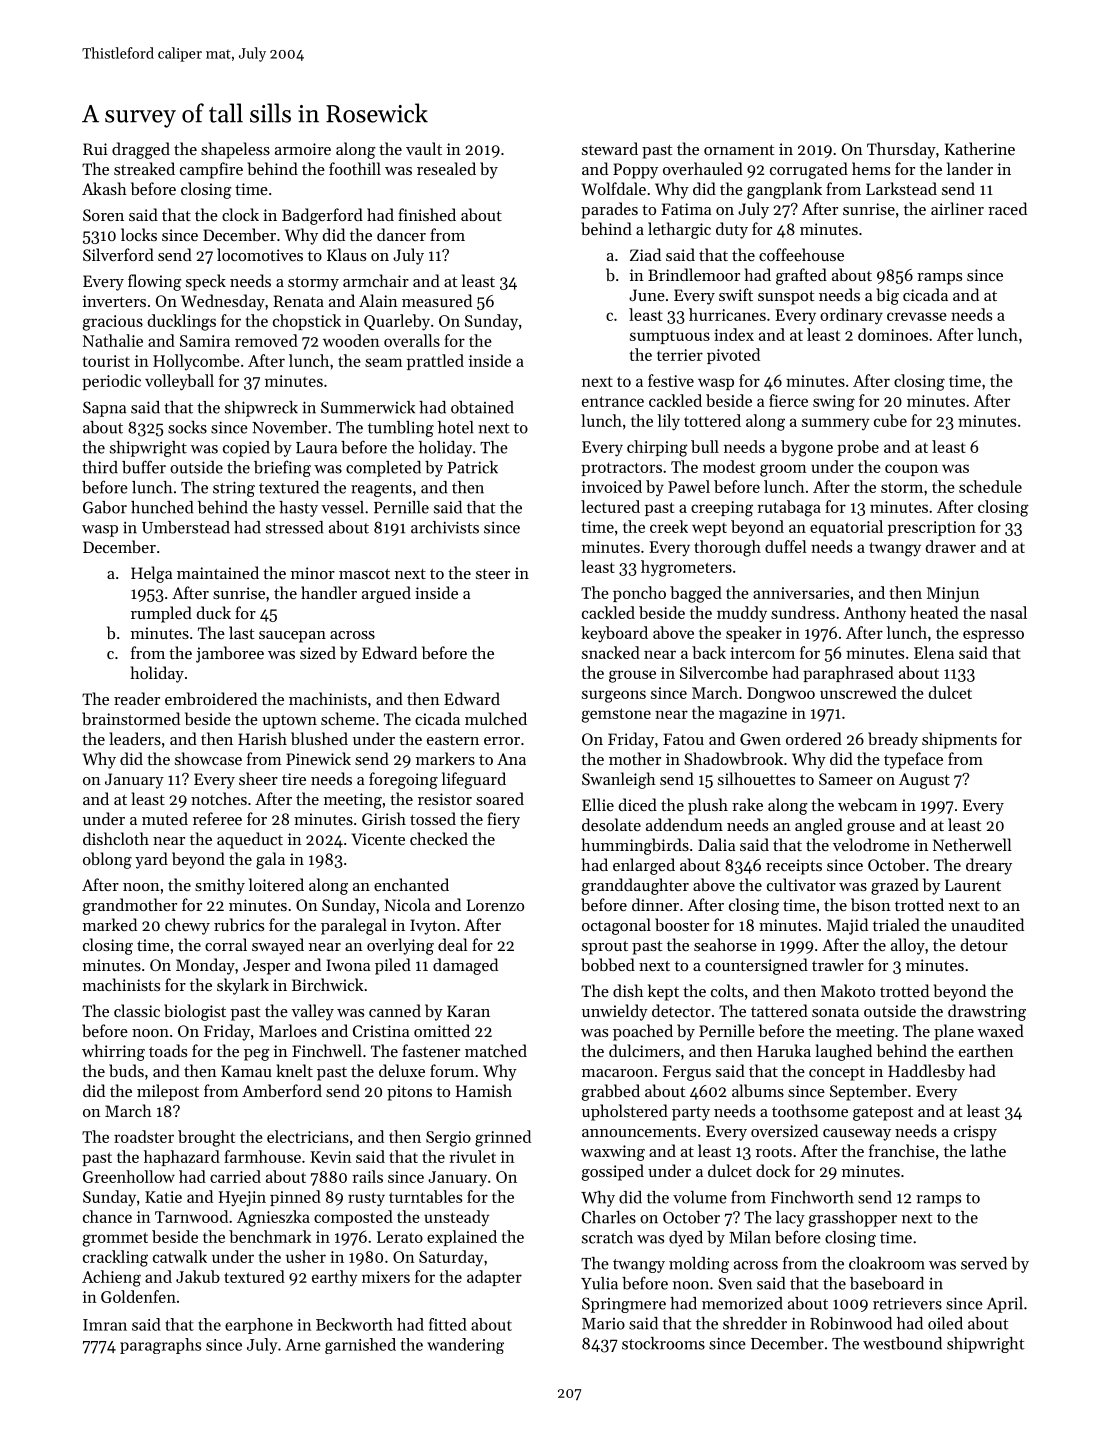 This screenshot has height=1442, width=1114. Describe the element at coordinates (303, 149) in the screenshot. I see `armoire` at that location.
